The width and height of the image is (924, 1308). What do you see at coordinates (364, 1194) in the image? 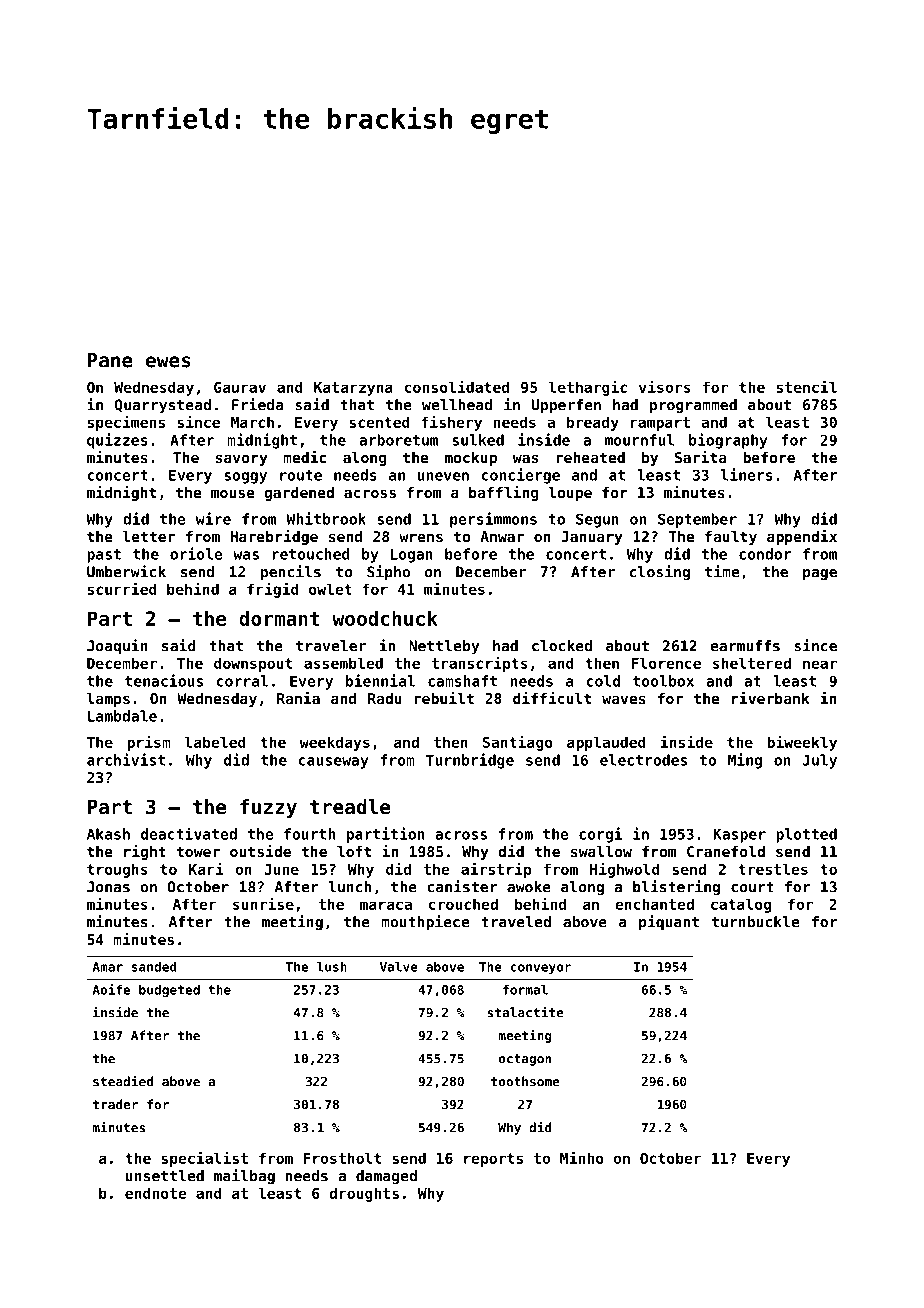
I see `droughts` at bounding box center [364, 1194].
